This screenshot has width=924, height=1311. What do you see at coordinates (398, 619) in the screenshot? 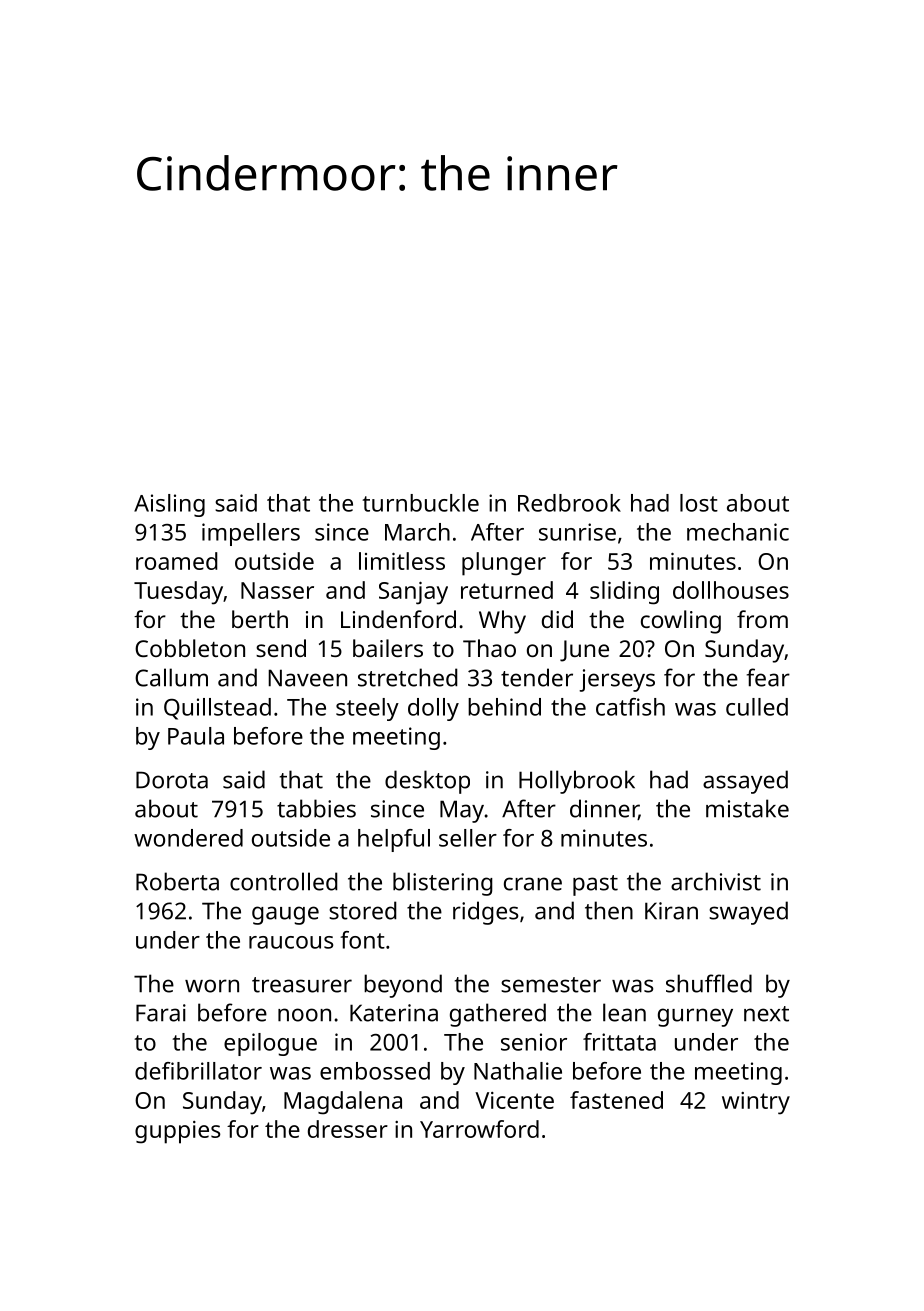
I see `Lindenford` at bounding box center [398, 619].
